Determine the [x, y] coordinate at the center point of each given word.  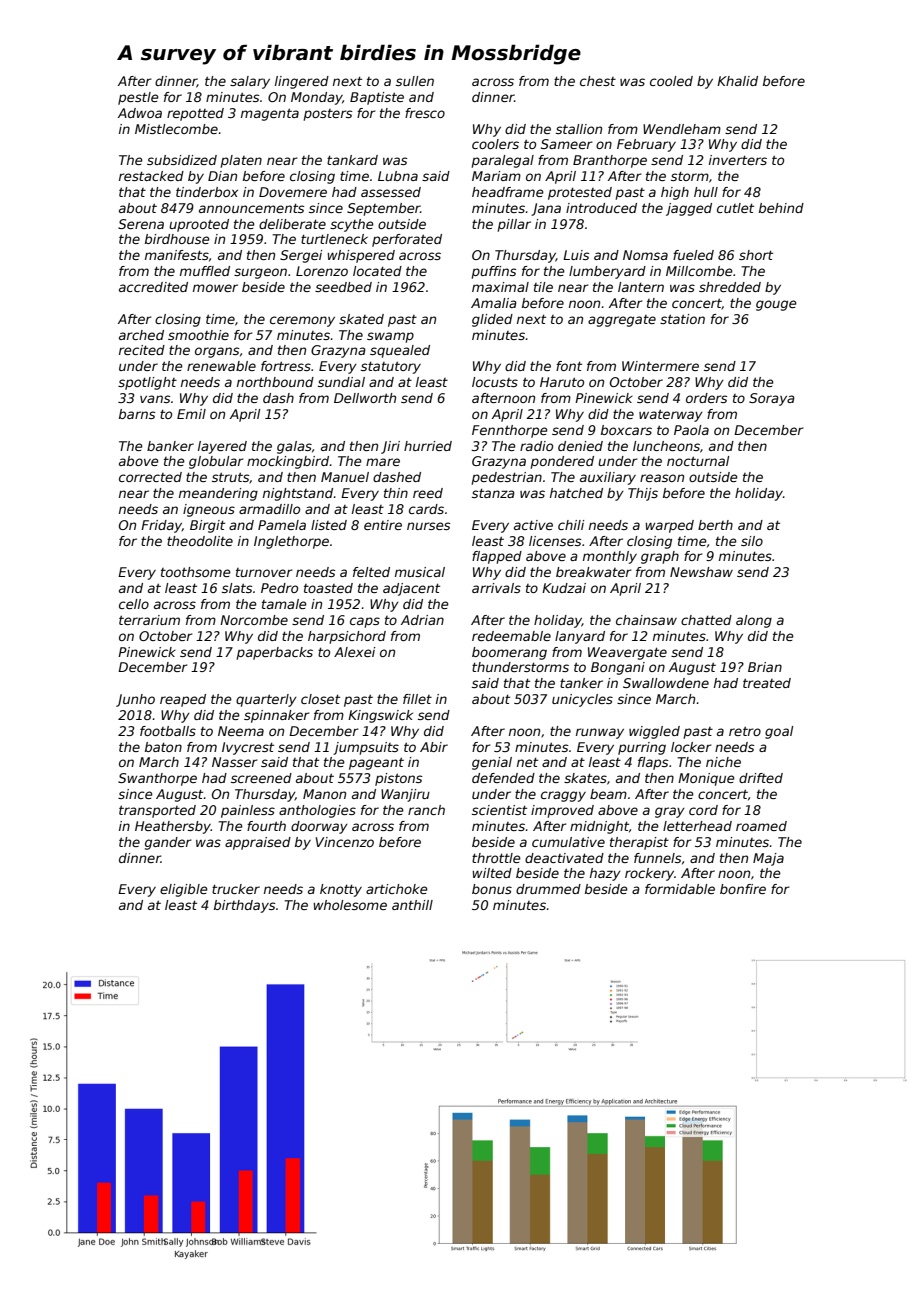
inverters [738, 160]
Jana [546, 209]
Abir [434, 747]
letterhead [697, 826]
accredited [153, 287]
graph [660, 557]
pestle [138, 98]
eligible [184, 890]
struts [230, 477]
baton [163, 747]
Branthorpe [610, 161]
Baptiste [377, 98]
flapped [497, 557]
